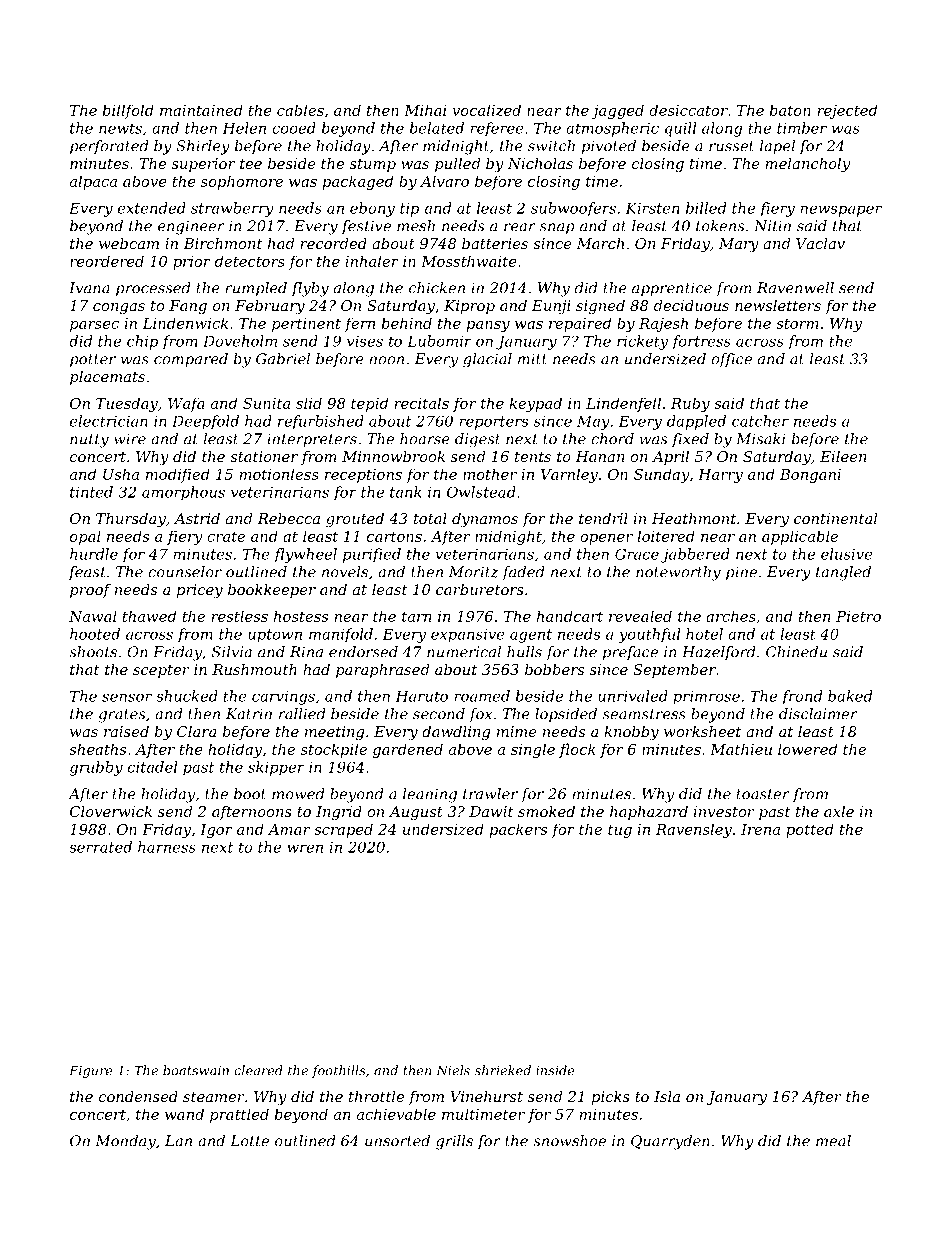  I want to click on harness, so click(167, 847).
